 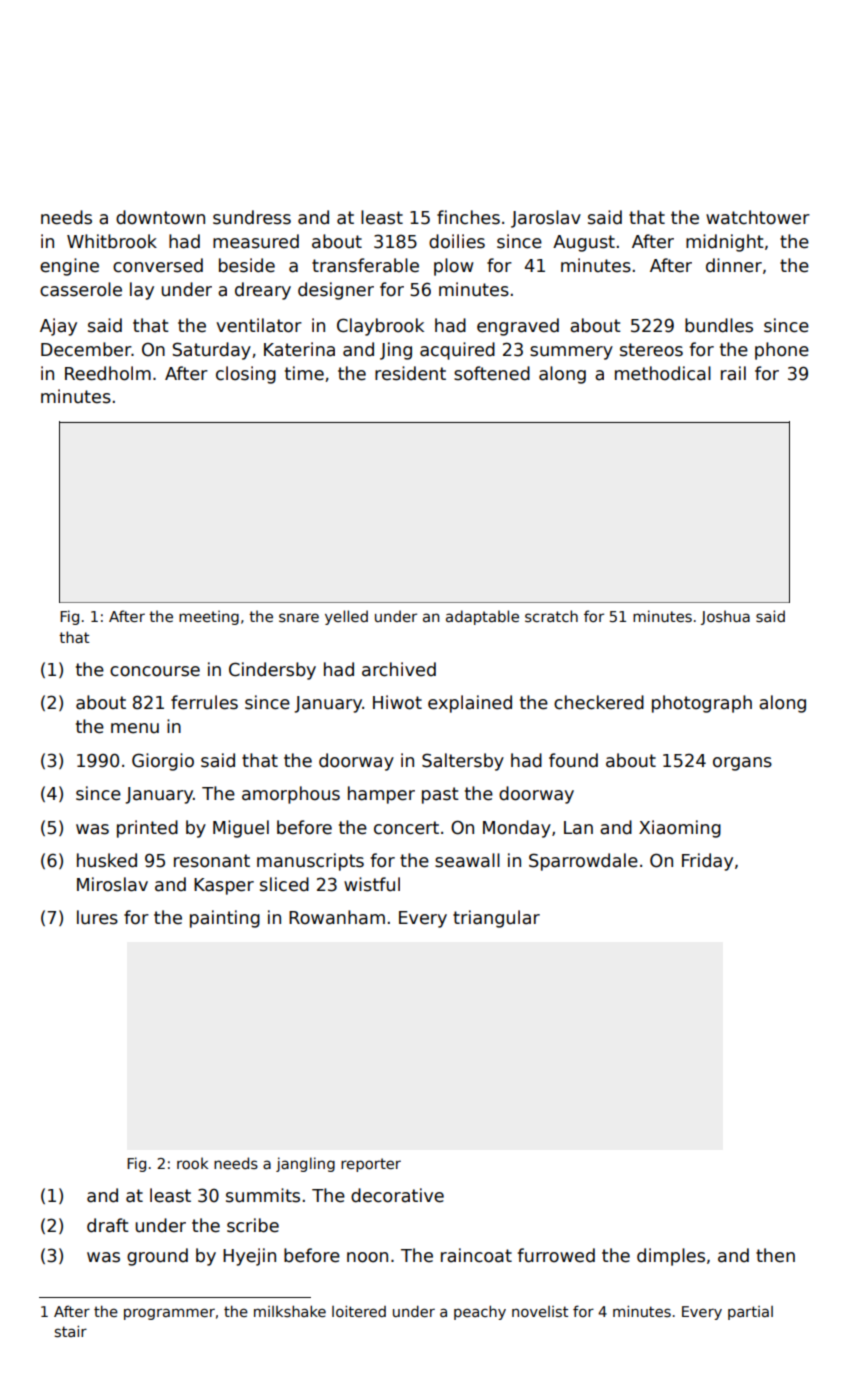 I want to click on engine, so click(x=69, y=267).
